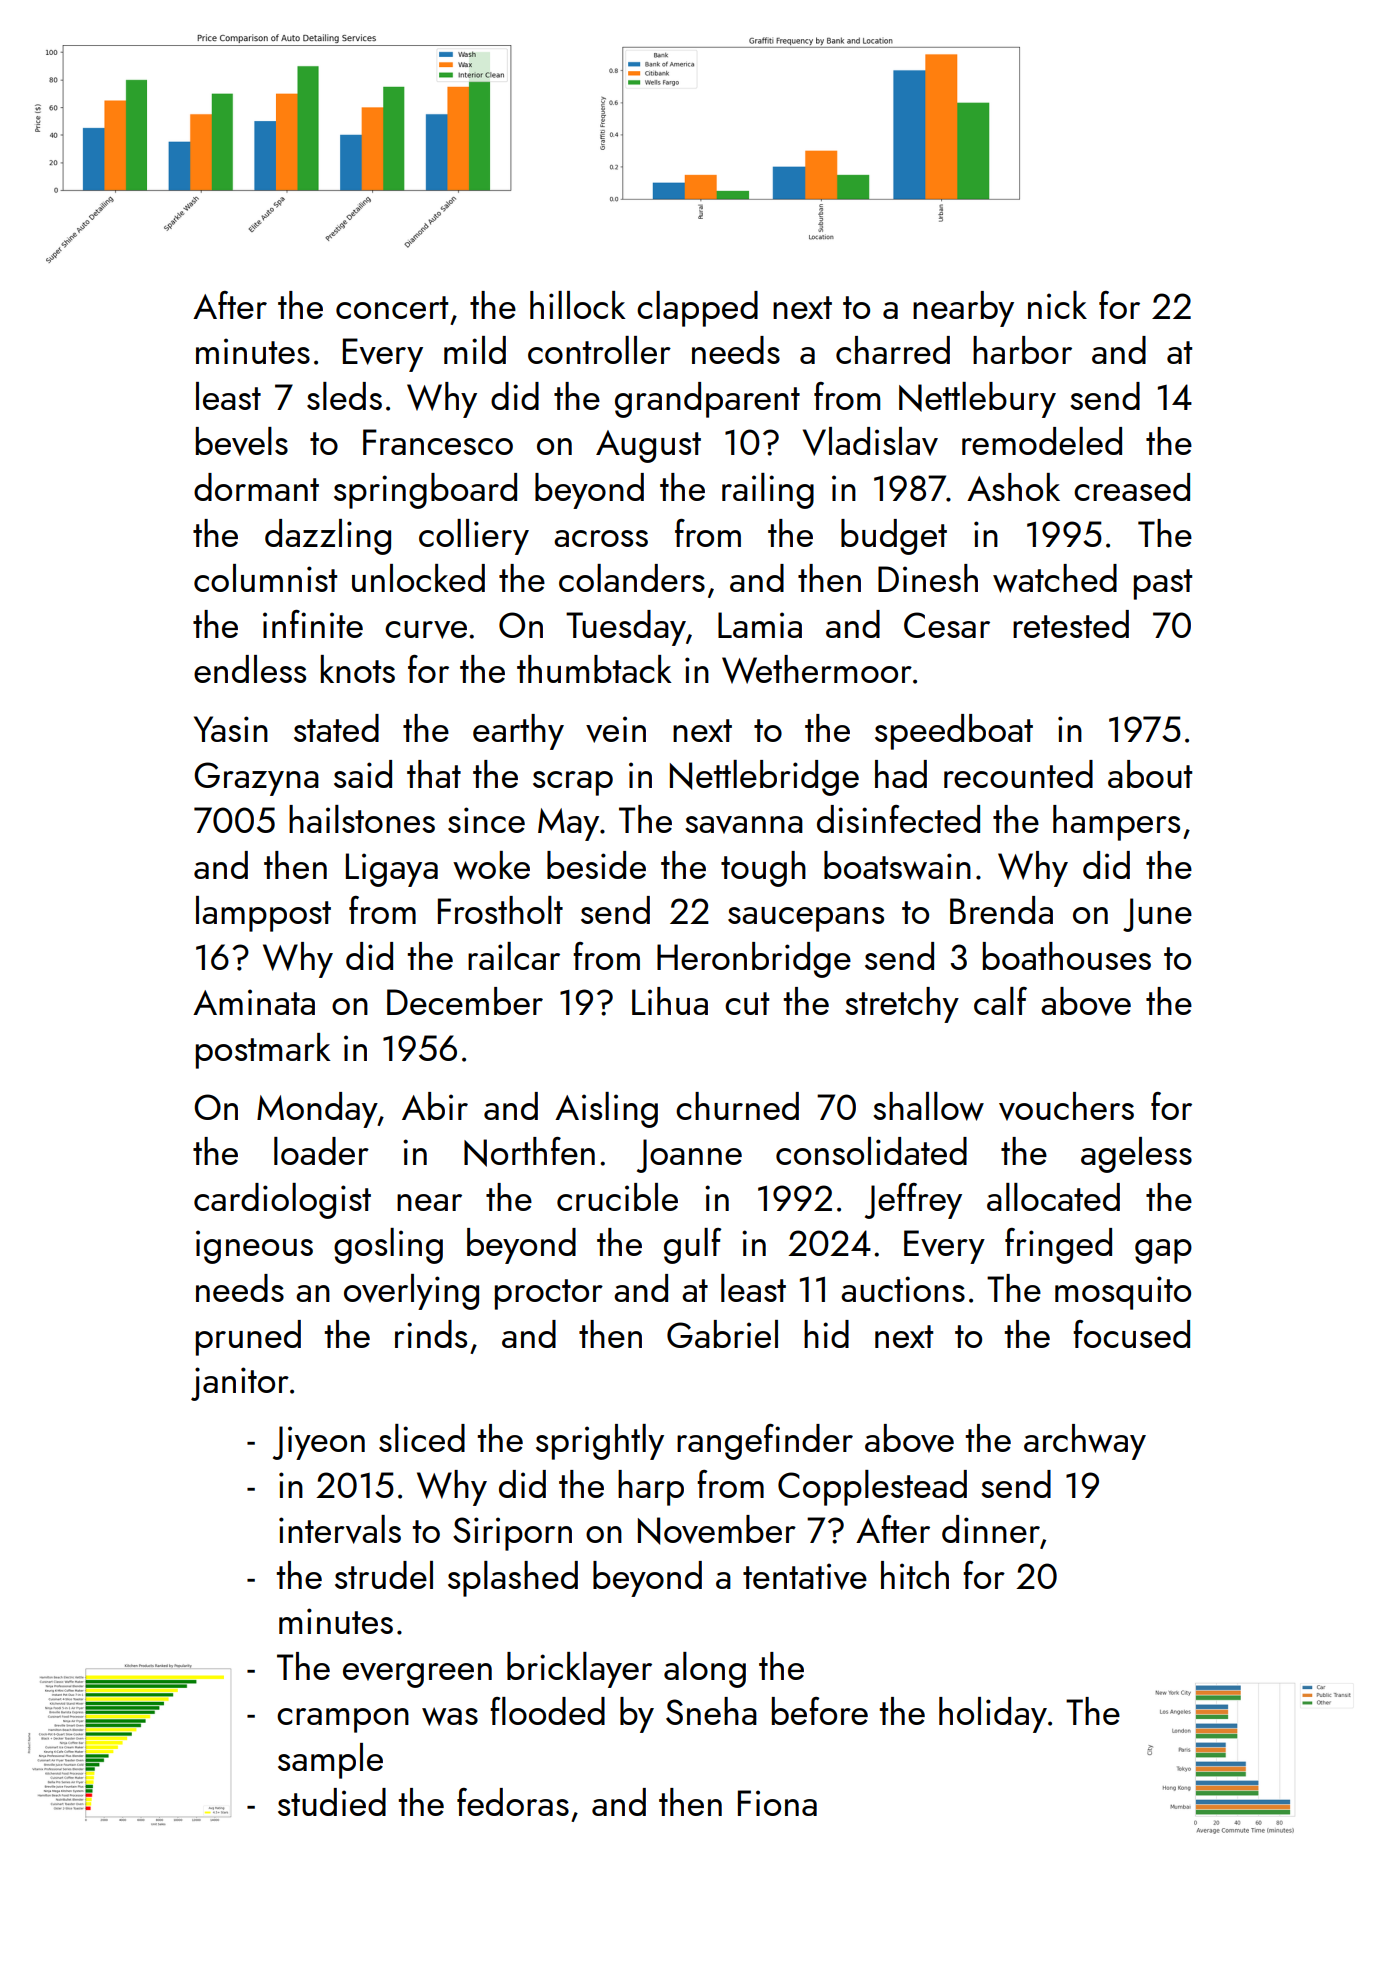  What do you see at coordinates (606, 1110) in the document?
I see `Aisling` at bounding box center [606, 1110].
